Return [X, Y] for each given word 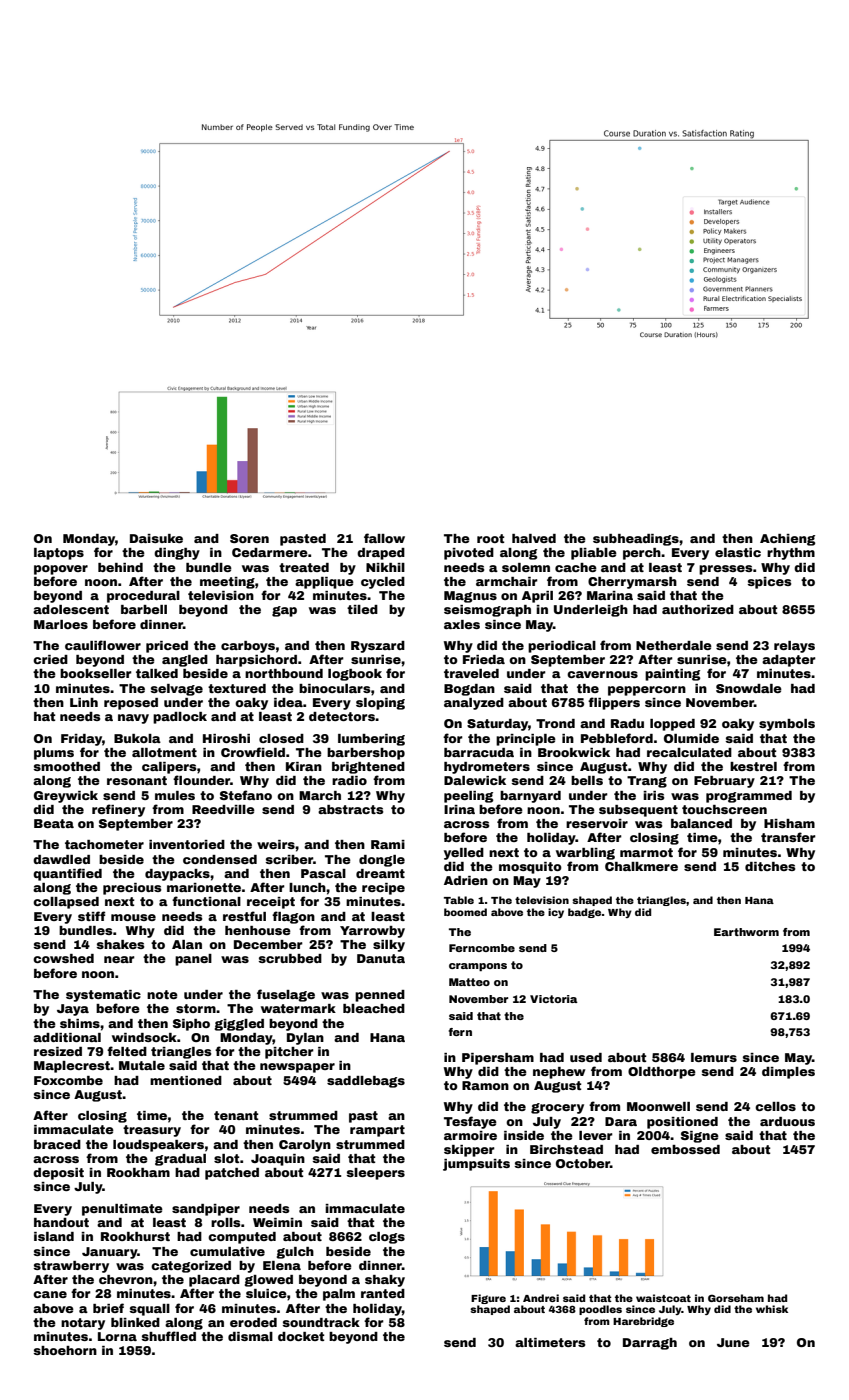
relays [794, 647]
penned [380, 996]
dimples [788, 1073]
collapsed [66, 903]
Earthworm [746, 932]
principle [526, 740]
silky [389, 946]
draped [381, 554]
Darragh [650, 1344]
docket [301, 1336]
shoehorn [65, 1350]
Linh [84, 702]
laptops [59, 554]
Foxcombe [68, 1080]
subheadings [636, 540]
